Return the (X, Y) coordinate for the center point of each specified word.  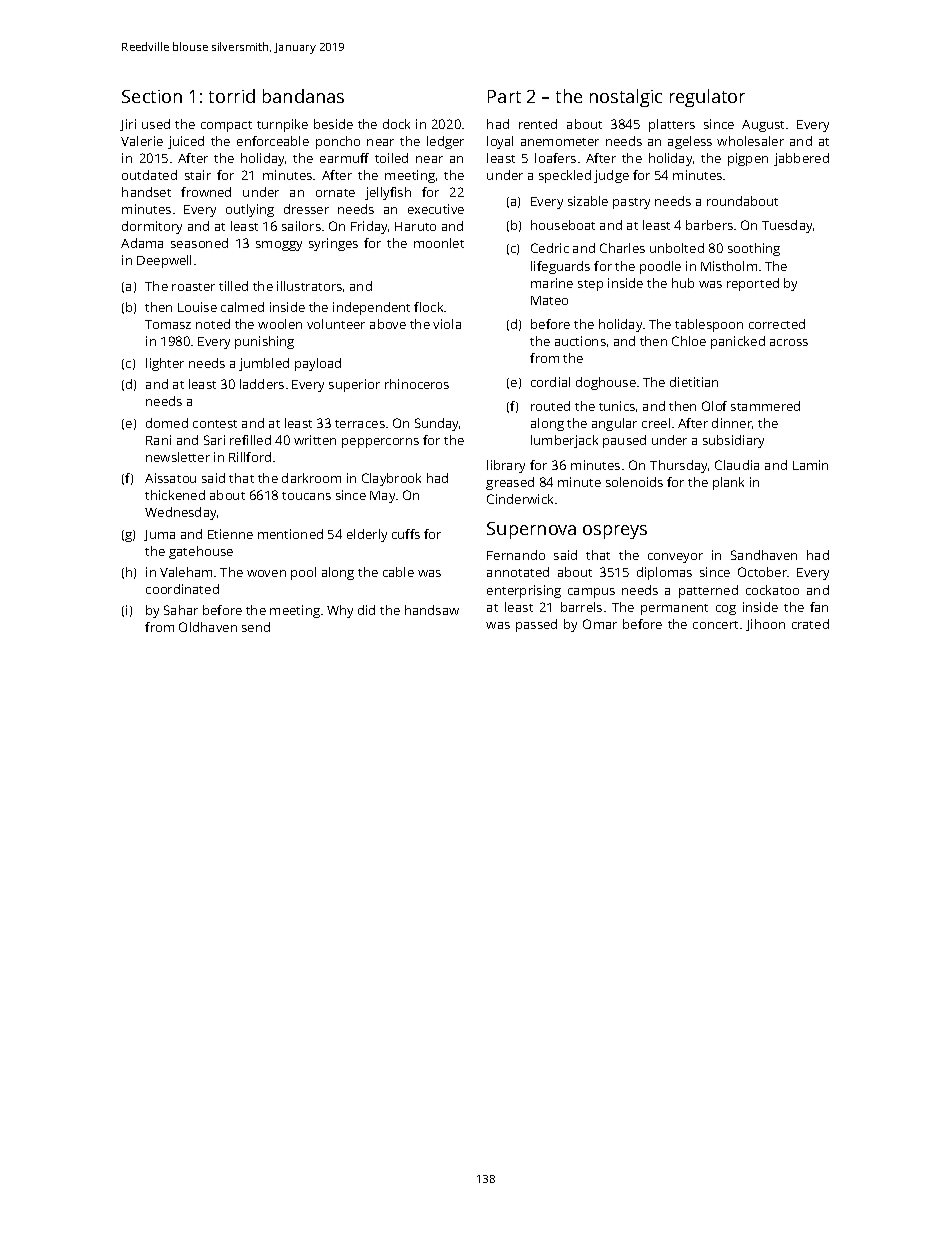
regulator (707, 98)
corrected (777, 324)
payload (318, 364)
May (382, 497)
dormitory (152, 227)
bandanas (303, 96)
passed (536, 625)
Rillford (250, 457)
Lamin (810, 465)
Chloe (689, 341)
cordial (550, 382)
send (256, 627)
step (590, 285)
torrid (232, 96)
